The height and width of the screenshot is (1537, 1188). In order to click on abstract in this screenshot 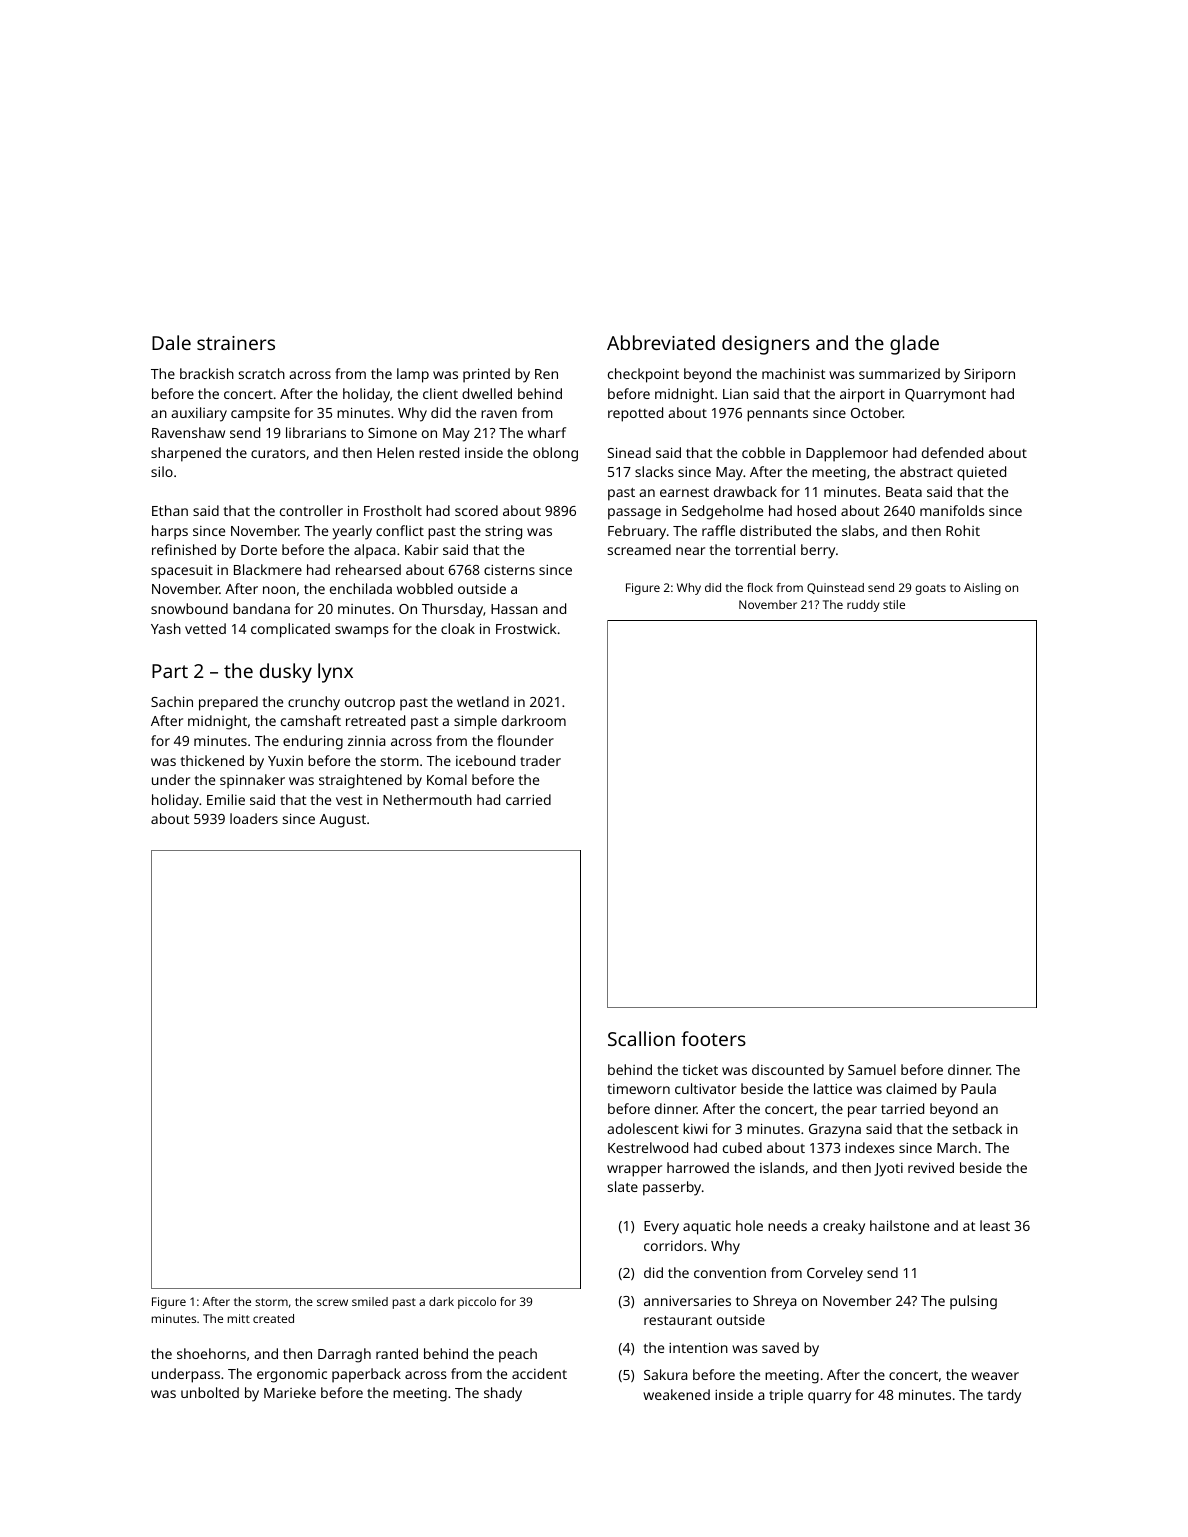, I will do `click(926, 471)`.
